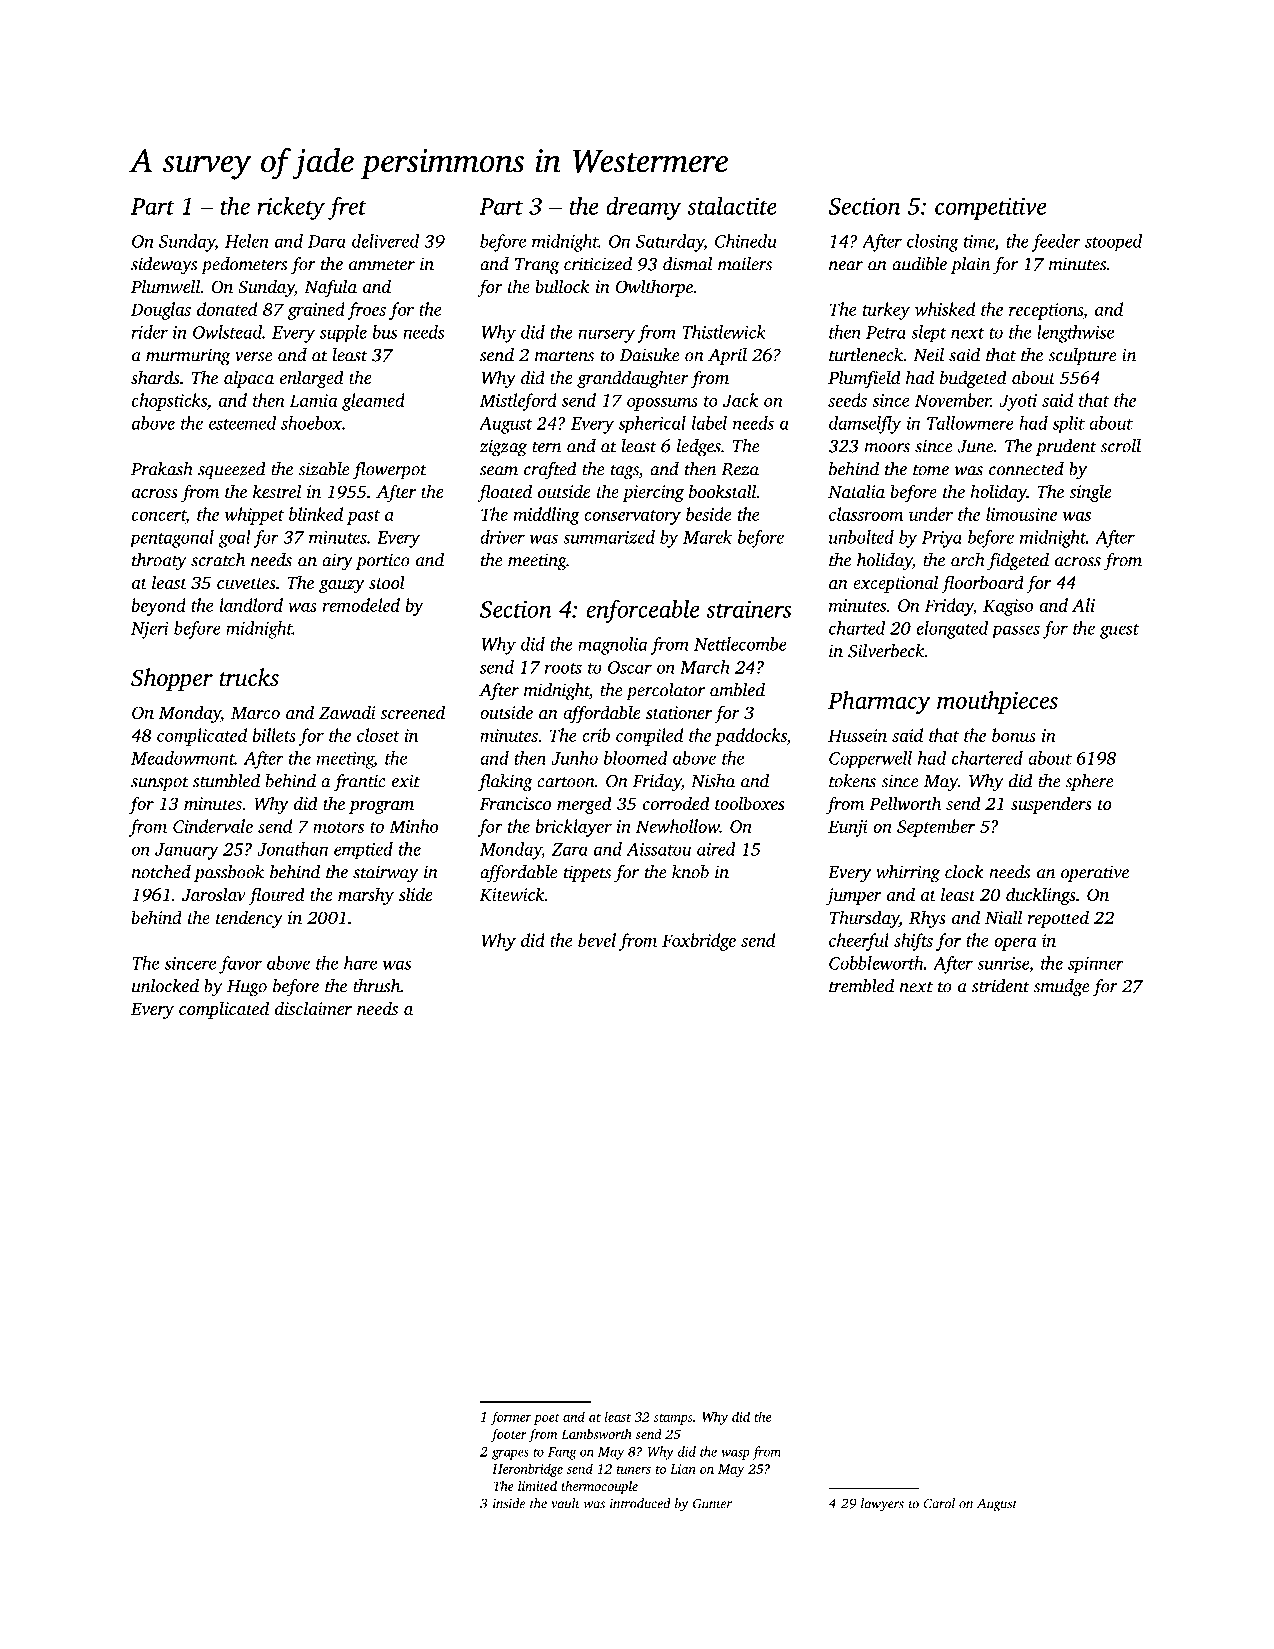  What do you see at coordinates (378, 735) in the screenshot?
I see `closet` at bounding box center [378, 735].
